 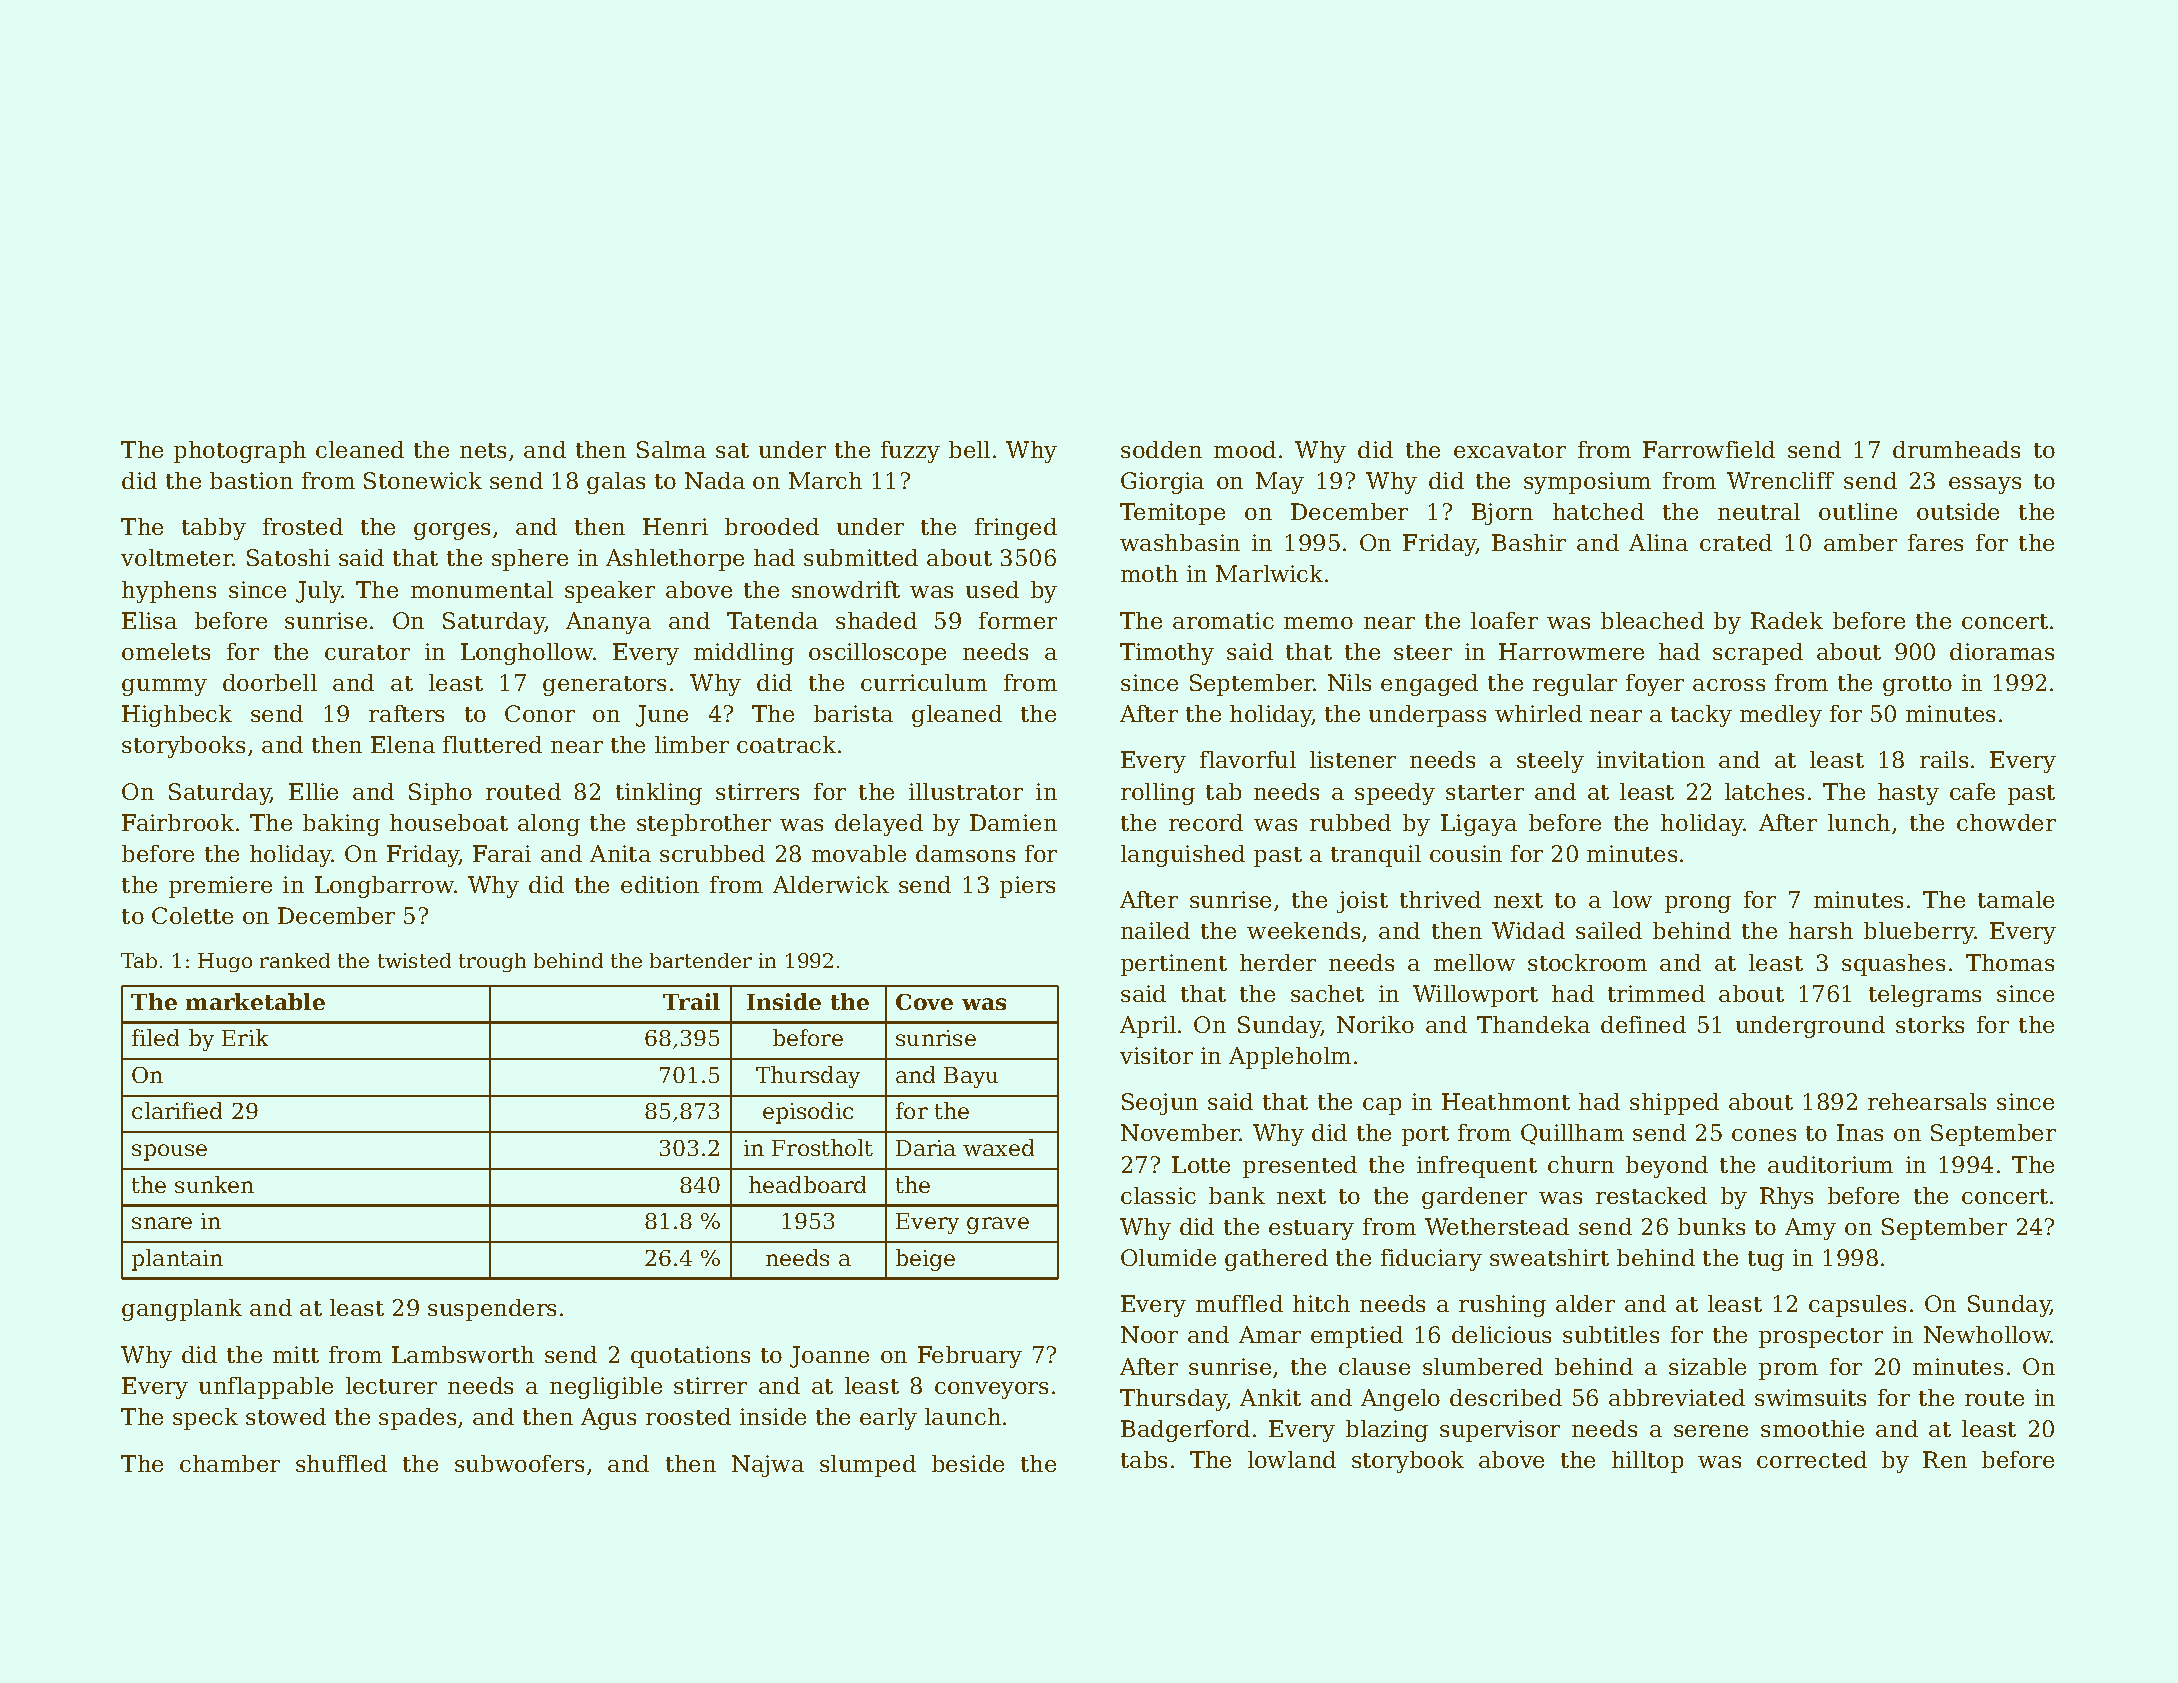 What do you see at coordinates (1223, 620) in the document?
I see `aromatic` at bounding box center [1223, 620].
